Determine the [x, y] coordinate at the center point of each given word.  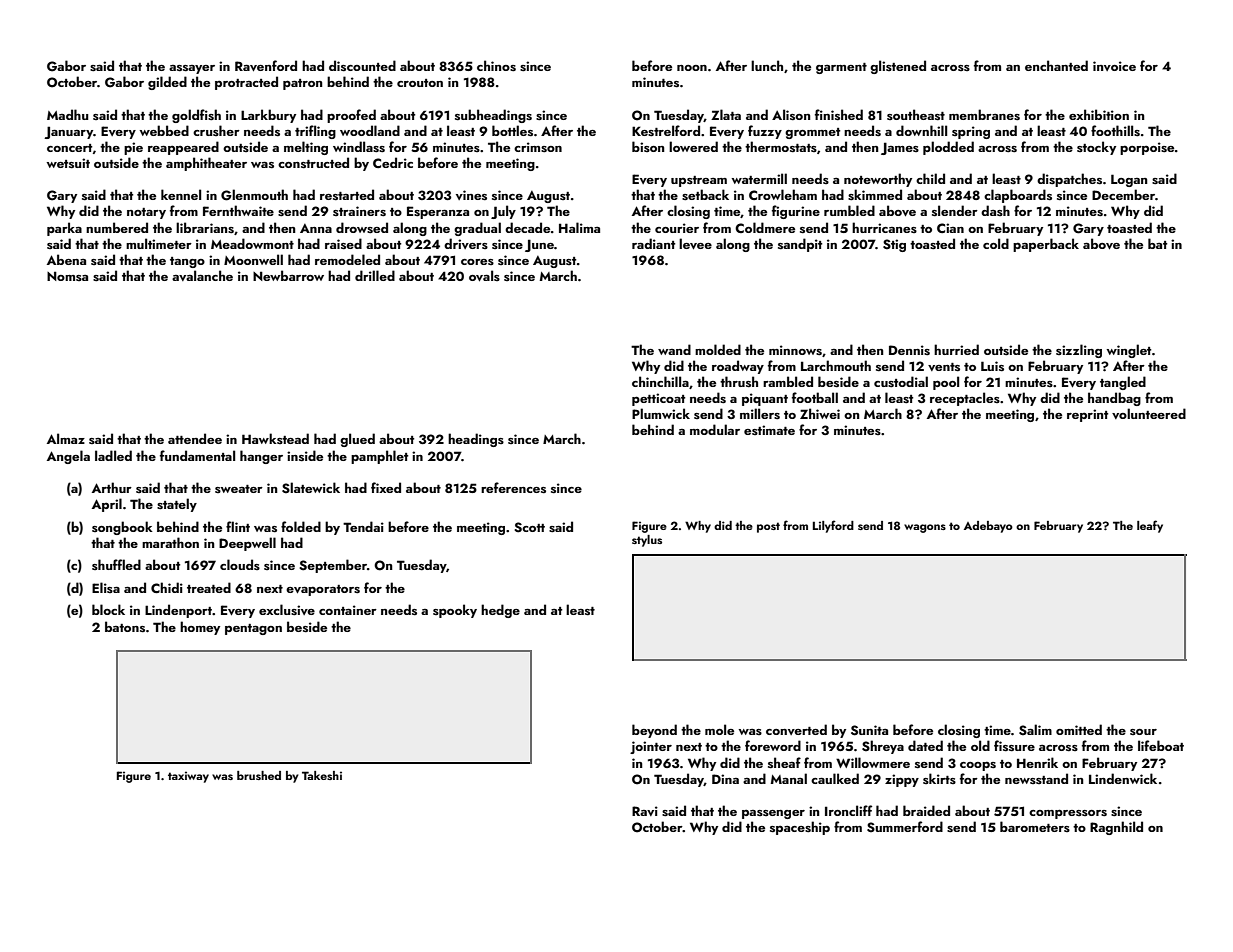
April [107, 505]
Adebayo [988, 527]
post [768, 527]
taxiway [188, 777]
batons [125, 627]
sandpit [800, 245]
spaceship [800, 828]
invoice [1114, 66]
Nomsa [67, 276]
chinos [496, 66]
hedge [500, 611]
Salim [1035, 730]
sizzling [1079, 351]
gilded [167, 83]
